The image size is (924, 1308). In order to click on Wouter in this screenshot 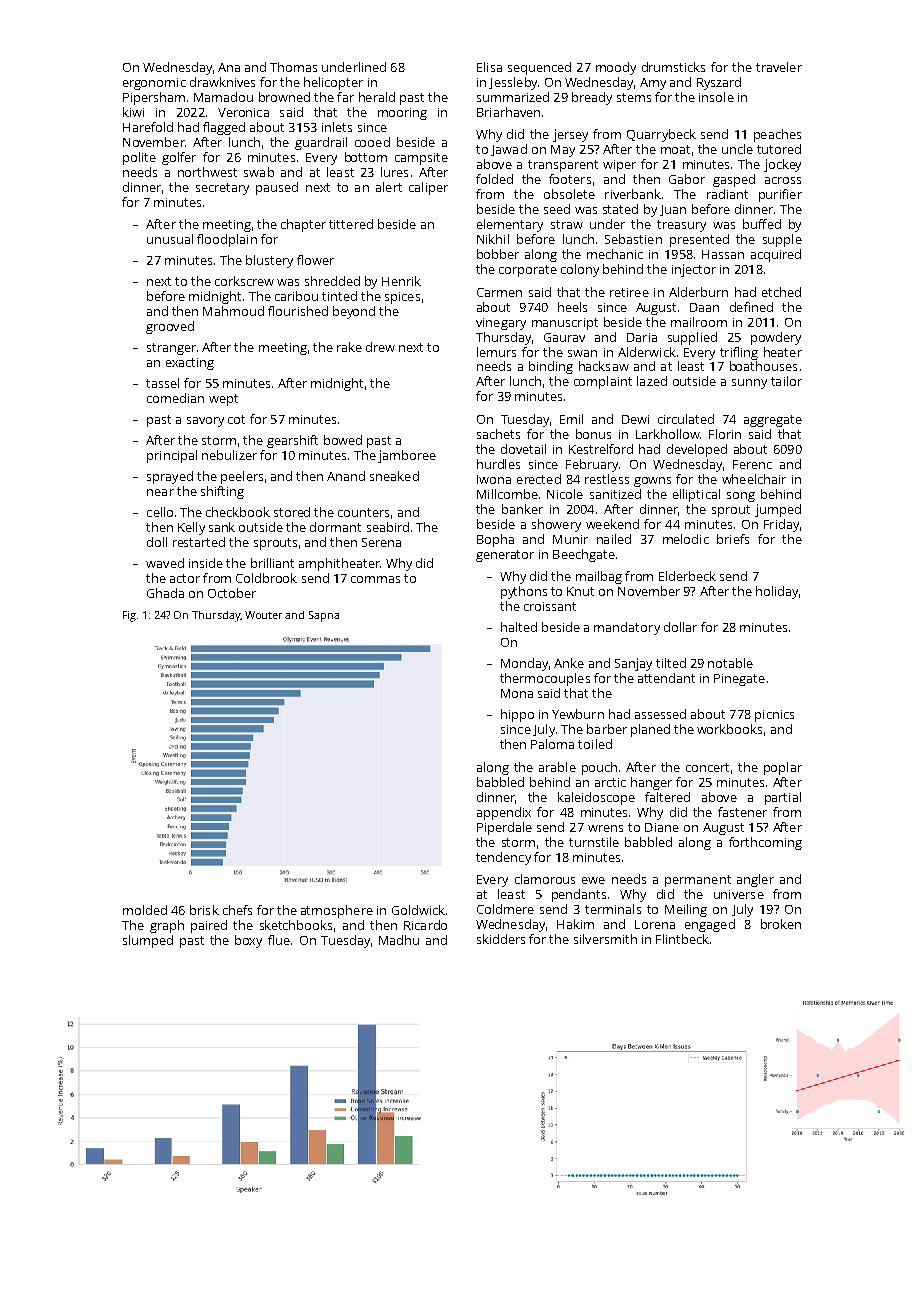, I will do `click(263, 615)`.
